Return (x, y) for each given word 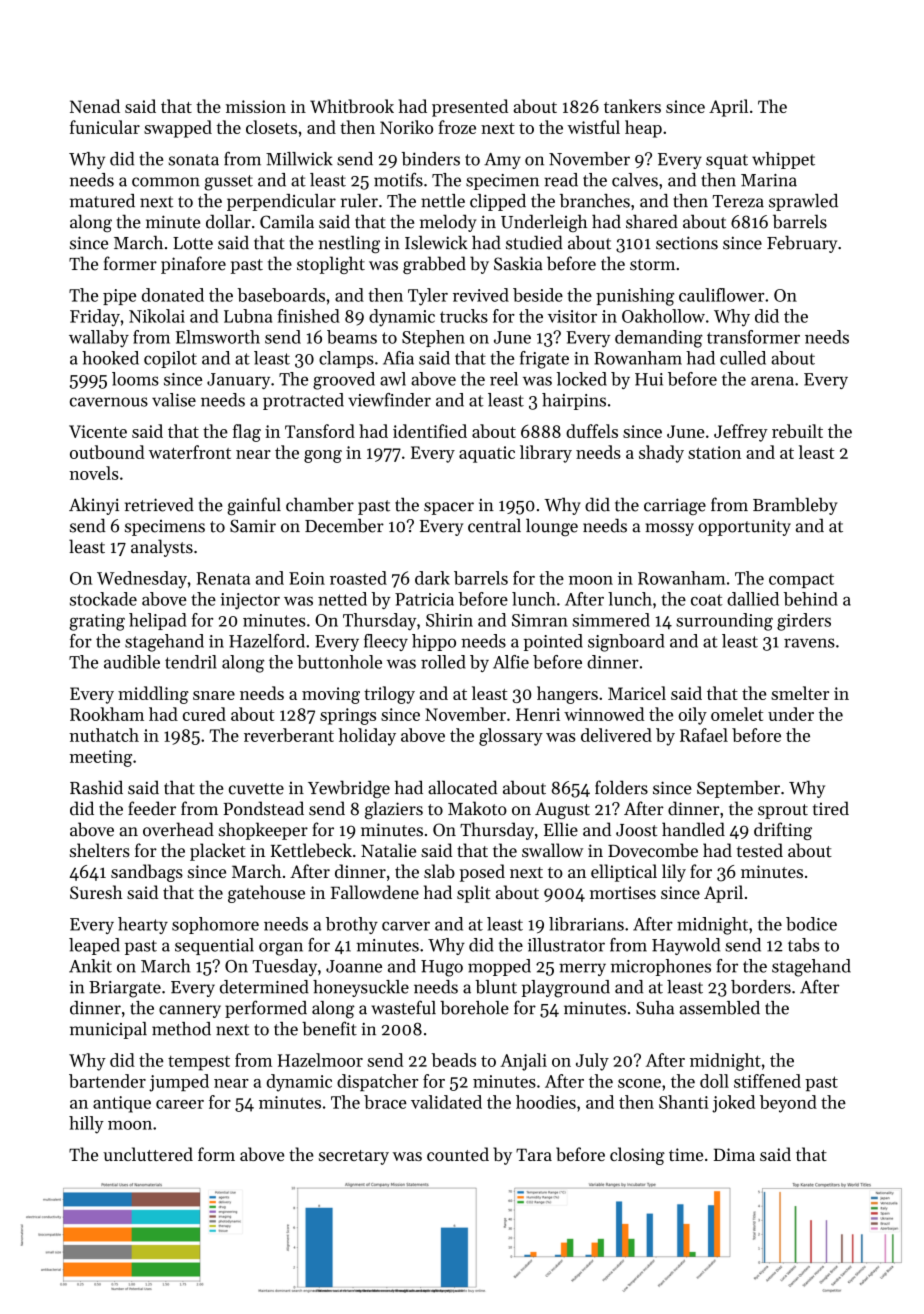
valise (174, 400)
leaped (94, 946)
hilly (86, 1125)
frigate (544, 360)
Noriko (406, 127)
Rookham (107, 714)
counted (458, 1154)
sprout (783, 811)
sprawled (803, 202)
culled (743, 358)
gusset (228, 183)
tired (831, 808)
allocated (462, 787)
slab (439, 871)
